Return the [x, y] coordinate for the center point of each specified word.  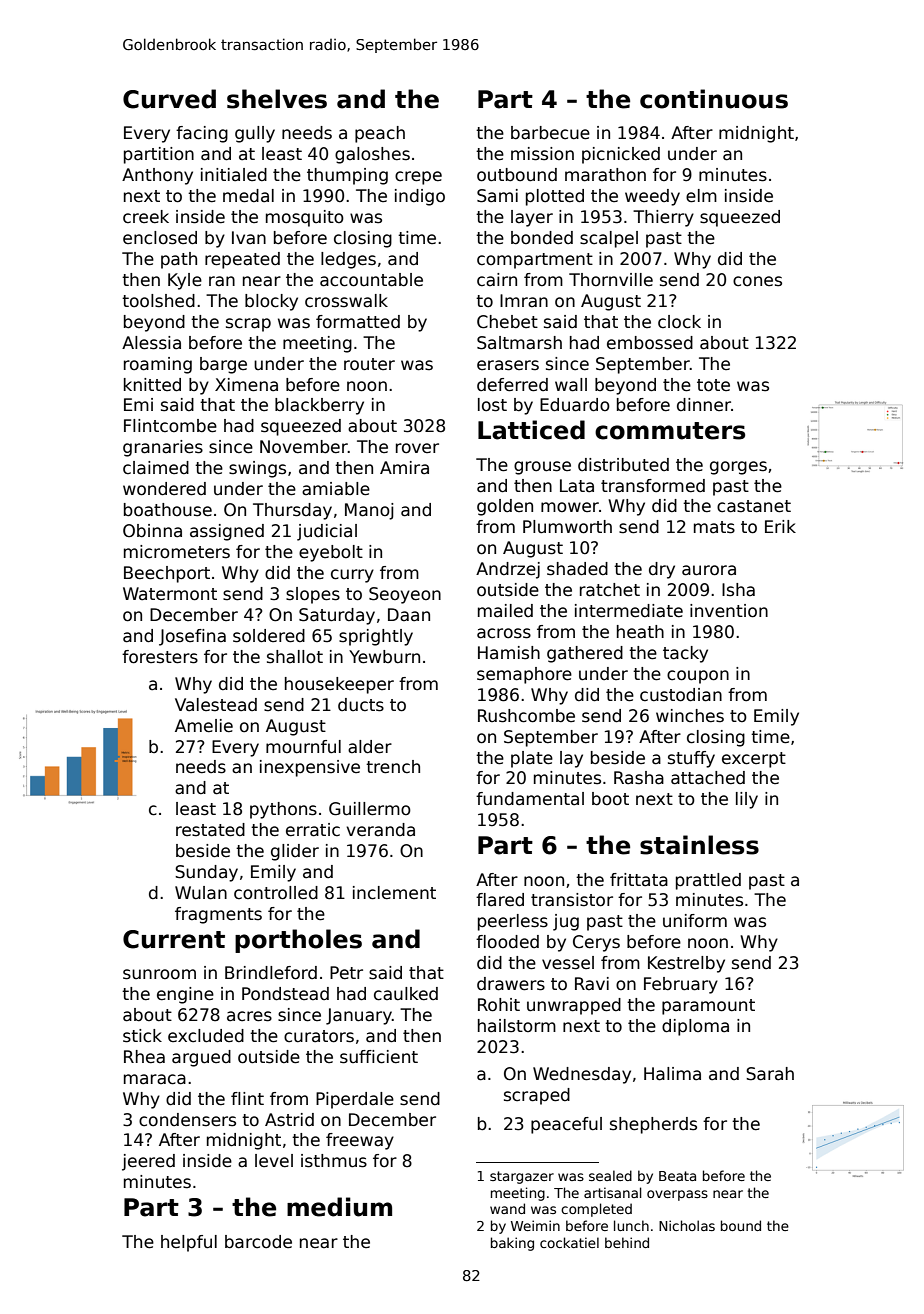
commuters [670, 431]
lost [492, 405]
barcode [258, 1242]
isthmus [334, 1161]
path [179, 260]
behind [627, 1242]
